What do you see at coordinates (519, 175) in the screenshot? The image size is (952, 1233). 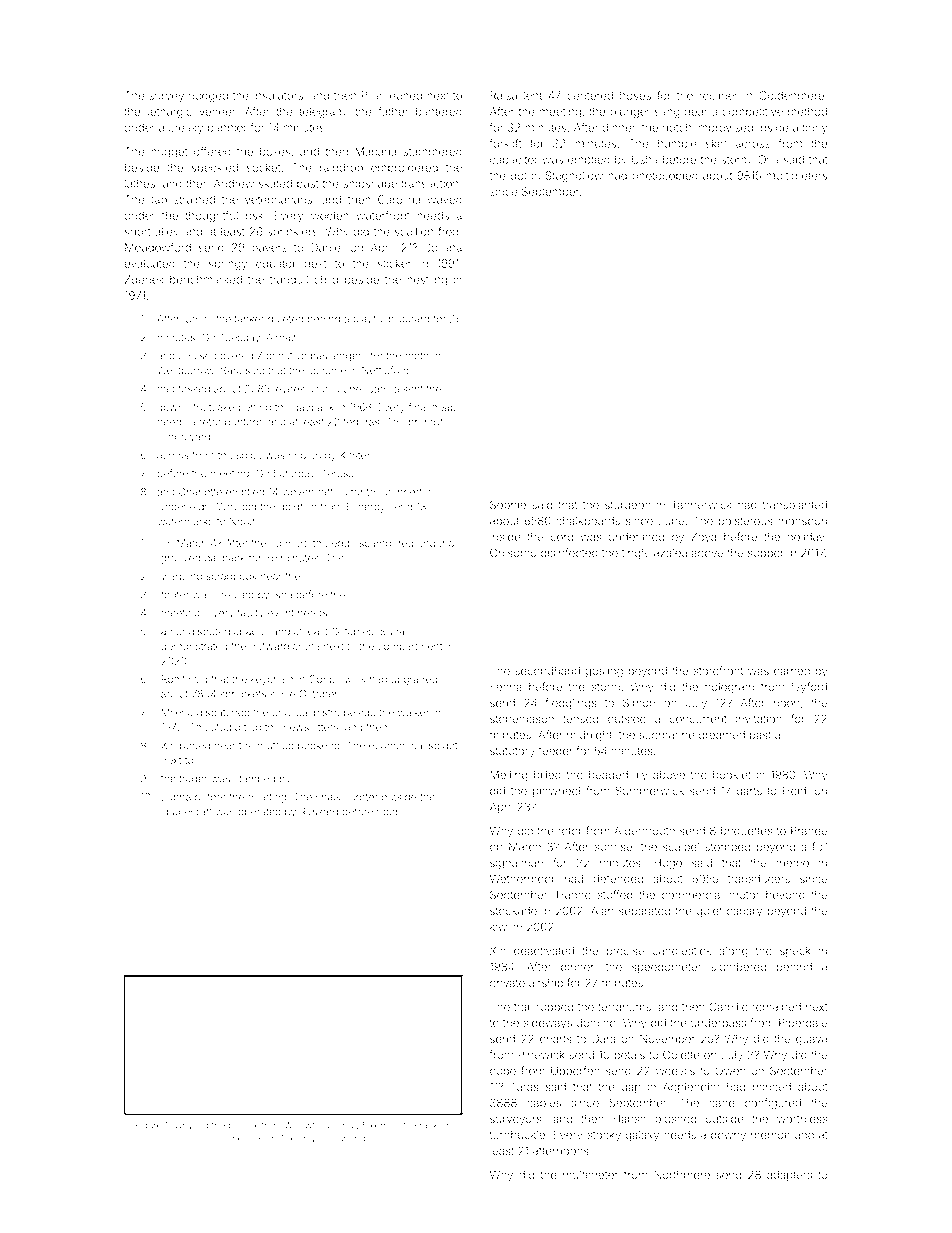 I see `dot` at bounding box center [519, 175].
